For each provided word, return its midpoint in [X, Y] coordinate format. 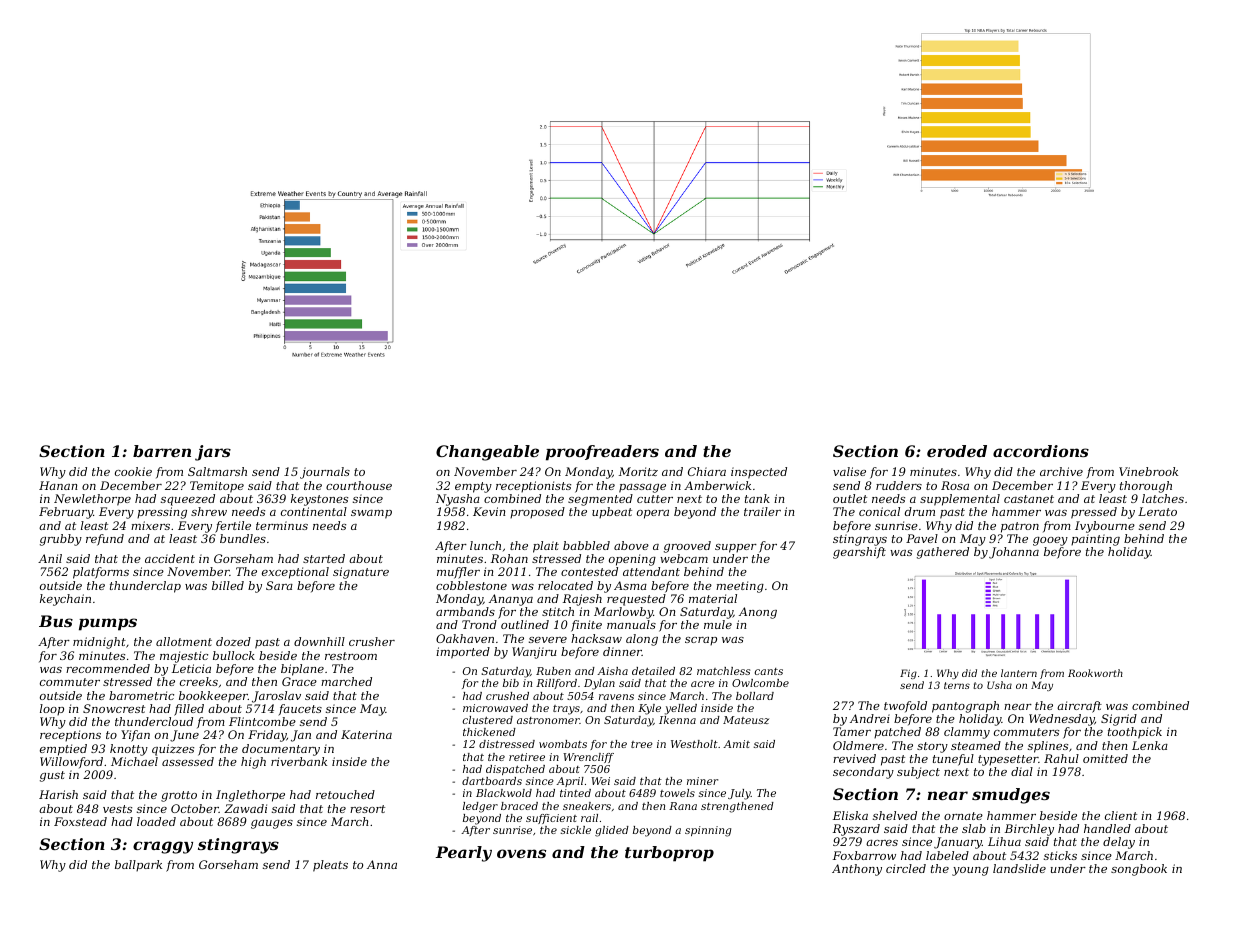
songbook [1139, 870]
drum [920, 511]
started [324, 558]
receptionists [533, 487]
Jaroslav [276, 697]
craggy [163, 847]
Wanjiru [534, 653]
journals [325, 473]
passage [642, 488]
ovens [521, 853]
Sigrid [1119, 720]
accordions [1041, 451]
